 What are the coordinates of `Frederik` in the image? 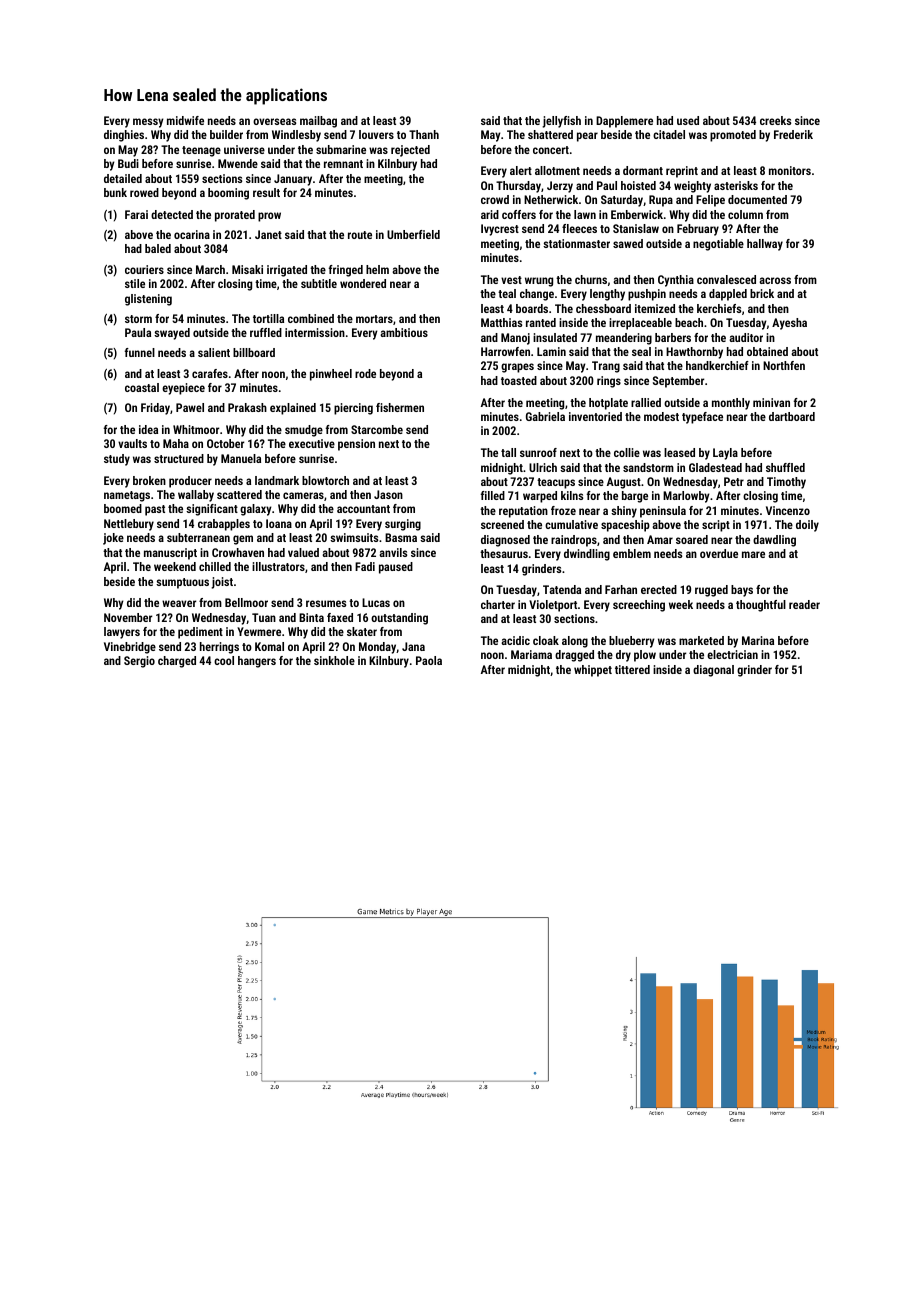 It's located at (793, 134).
